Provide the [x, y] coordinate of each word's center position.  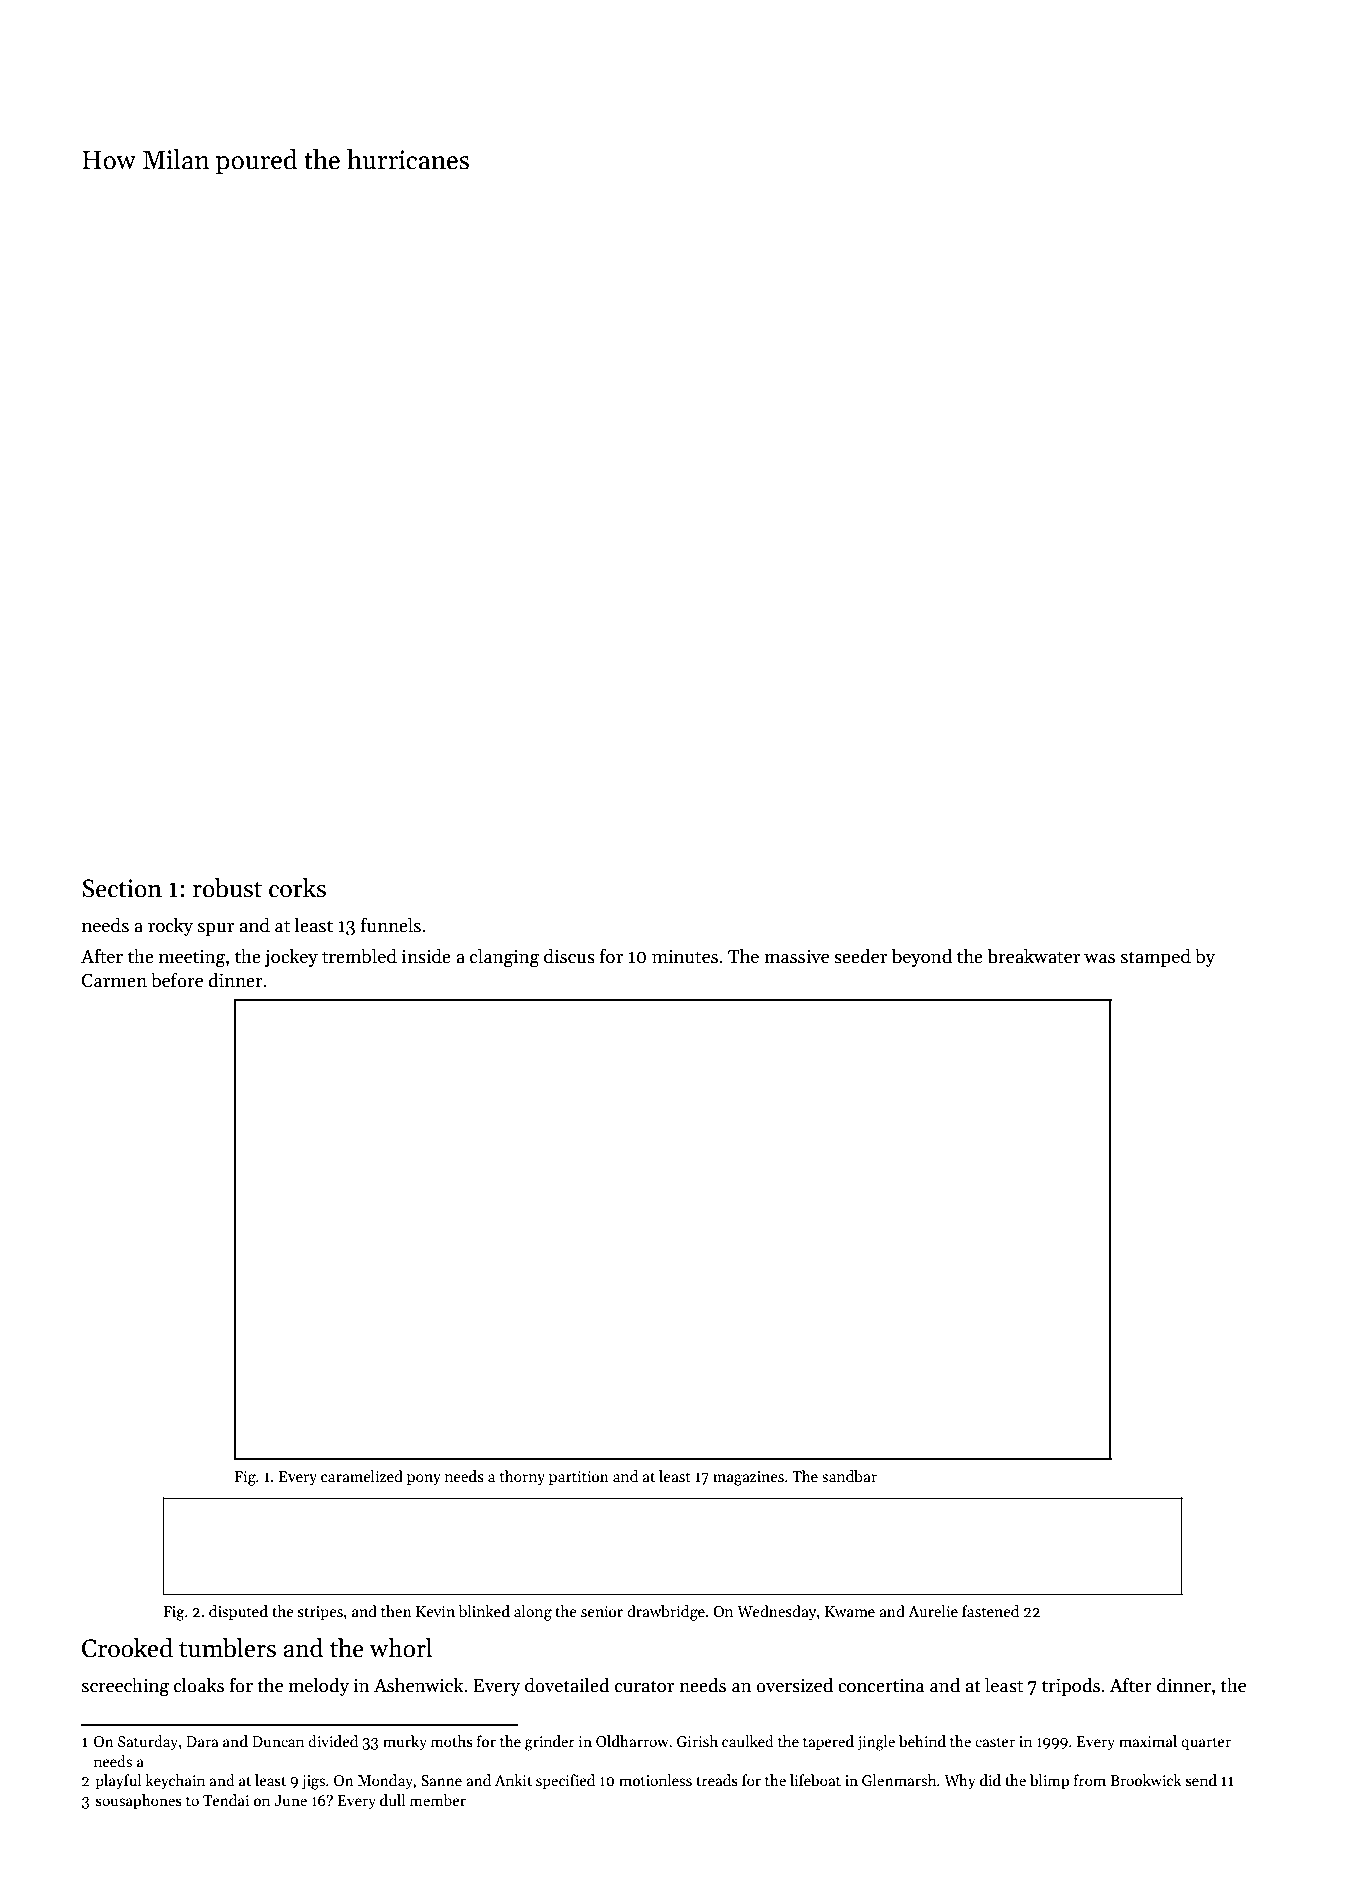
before [177, 980]
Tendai [226, 1800]
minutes [685, 956]
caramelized [362, 1476]
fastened [990, 1611]
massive [796, 956]
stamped [1156, 957]
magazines [748, 1478]
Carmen [114, 980]
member [438, 1800]
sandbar [849, 1476]
